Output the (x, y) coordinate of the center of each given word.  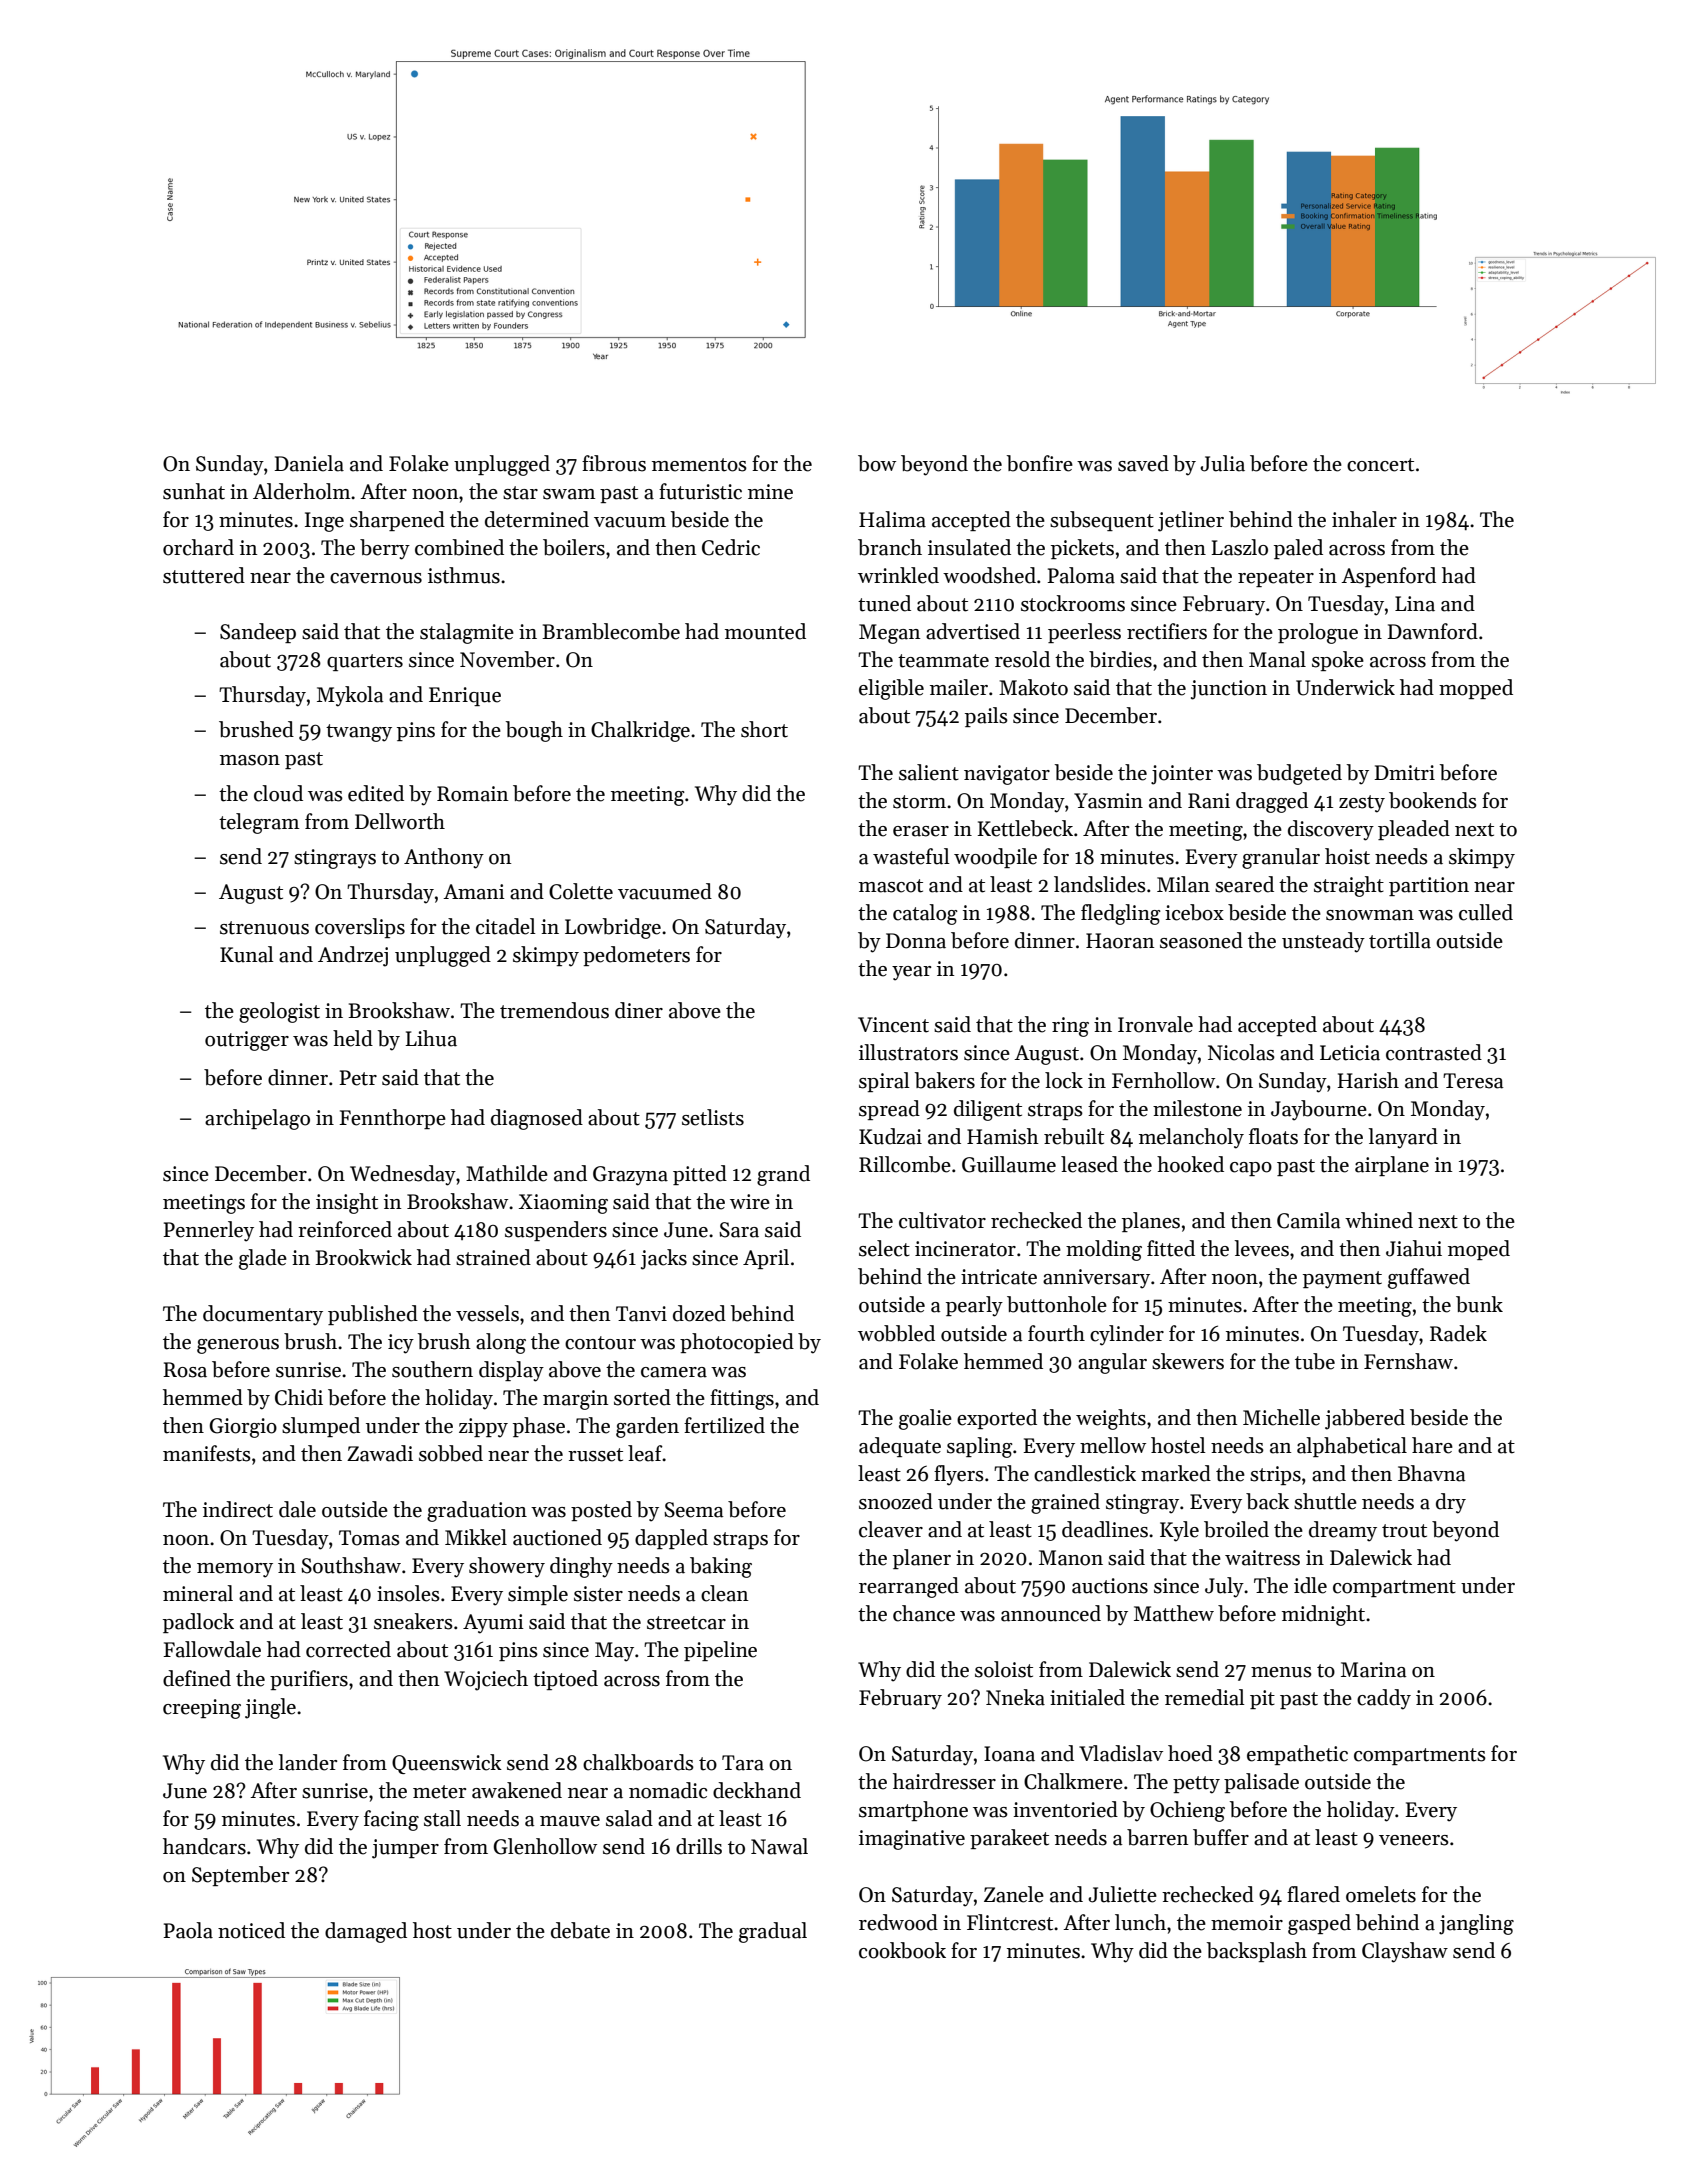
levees (1261, 1248)
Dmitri (1405, 773)
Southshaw (351, 1565)
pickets (1082, 549)
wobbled (896, 1333)
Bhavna (1432, 1473)
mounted (765, 631)
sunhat (194, 491)
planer (922, 1559)
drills (699, 1846)
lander (307, 1762)
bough (534, 731)
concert (1380, 465)
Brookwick (363, 1257)
